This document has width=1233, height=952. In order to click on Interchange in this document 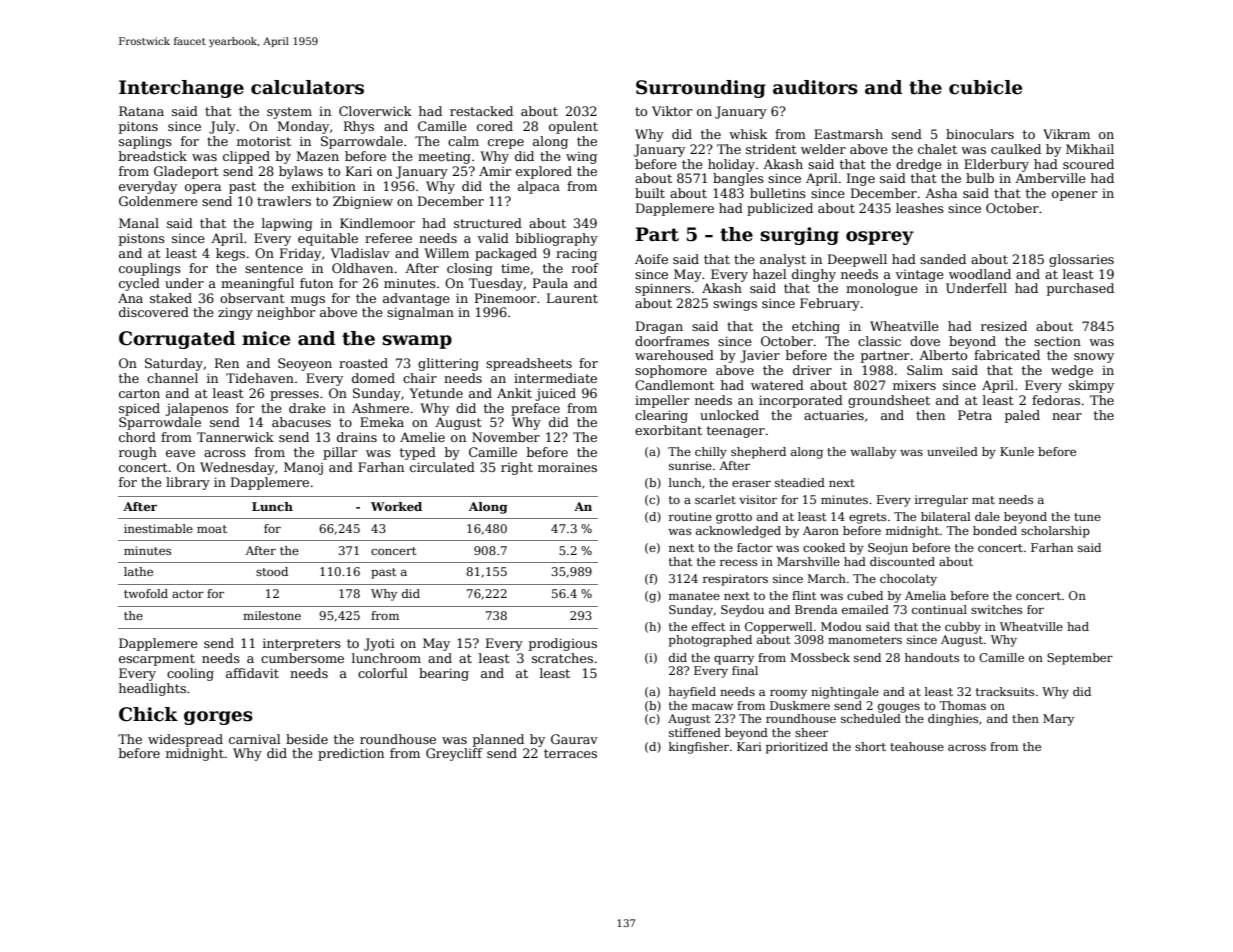, I will do `click(181, 89)`.
